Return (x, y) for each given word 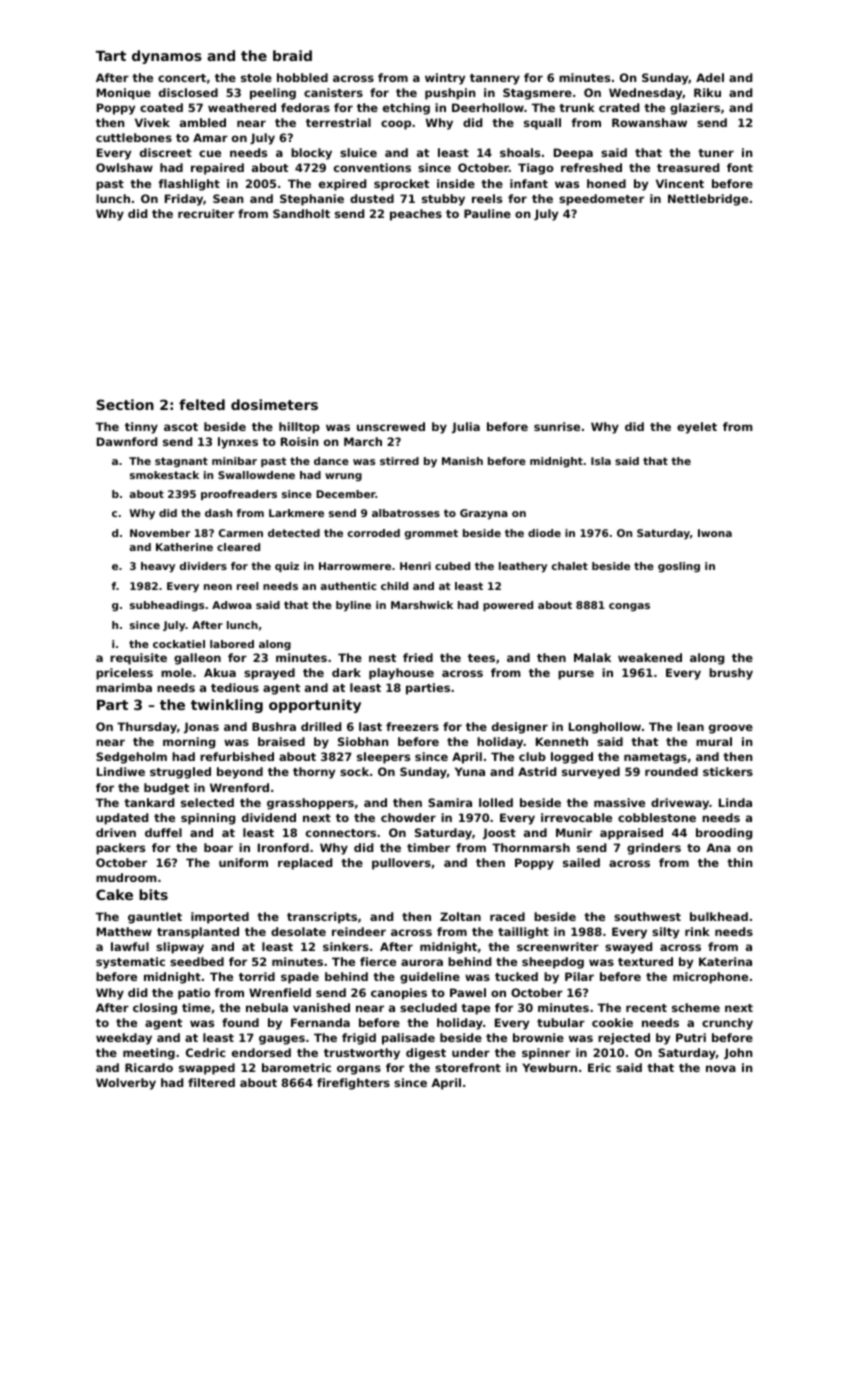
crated (619, 107)
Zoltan (460, 916)
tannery (495, 79)
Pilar (579, 976)
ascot (181, 427)
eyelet (697, 428)
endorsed (261, 1052)
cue (210, 153)
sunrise (557, 426)
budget (166, 789)
